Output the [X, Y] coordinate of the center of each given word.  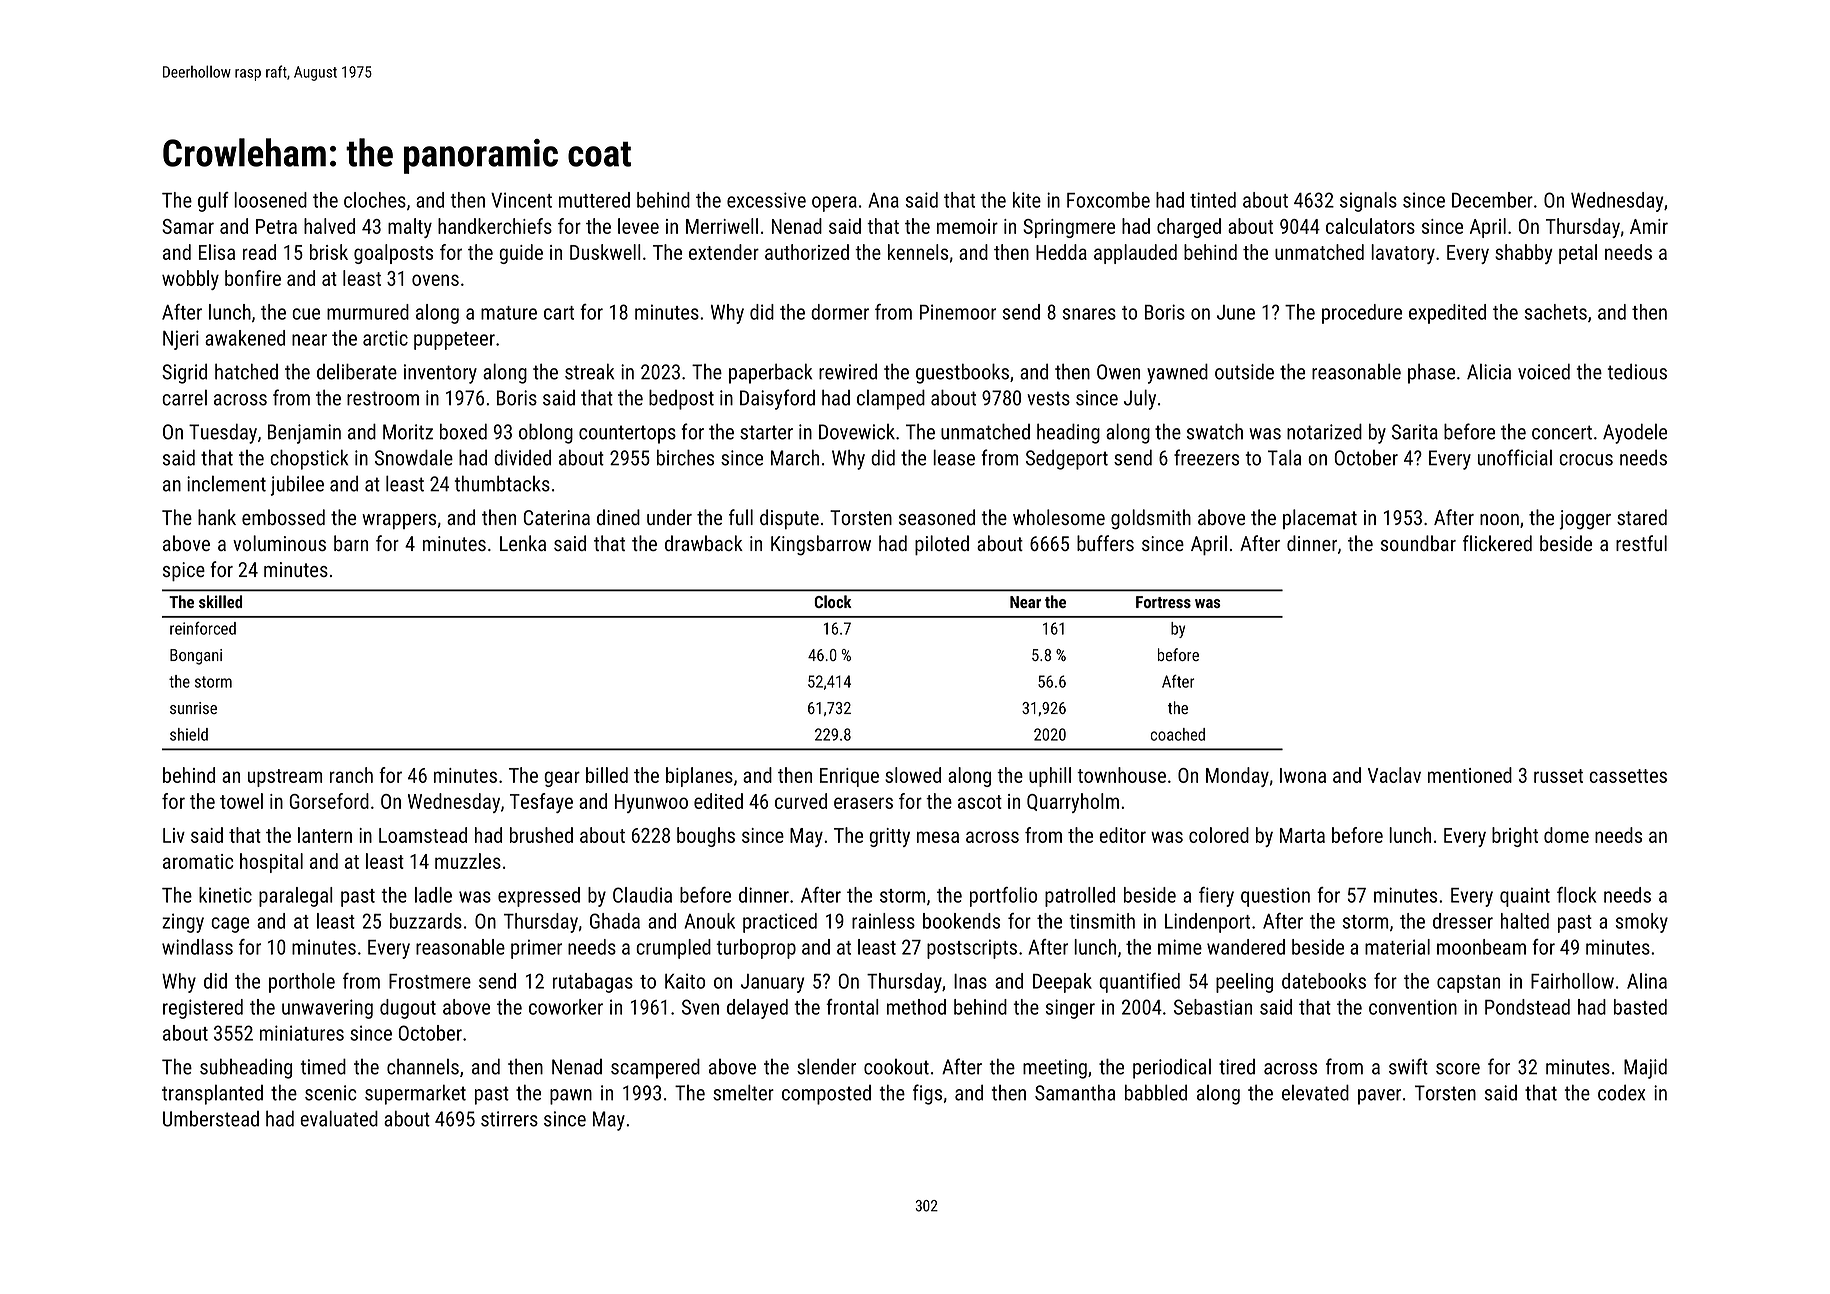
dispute [789, 519]
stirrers [509, 1119]
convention [1413, 1007]
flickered [1497, 543]
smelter [743, 1092]
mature [509, 313]
